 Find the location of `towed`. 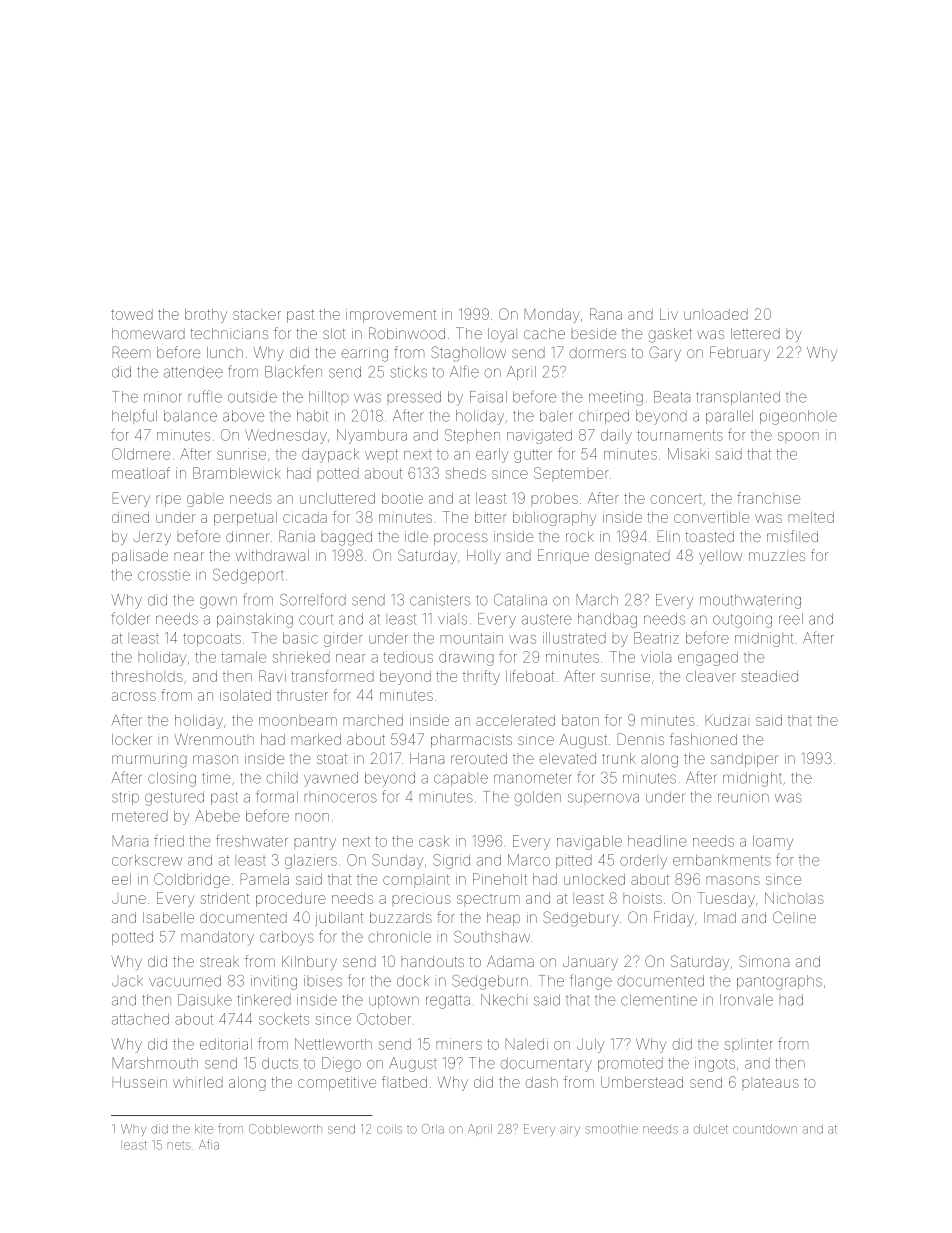

towed is located at coordinates (132, 314).
